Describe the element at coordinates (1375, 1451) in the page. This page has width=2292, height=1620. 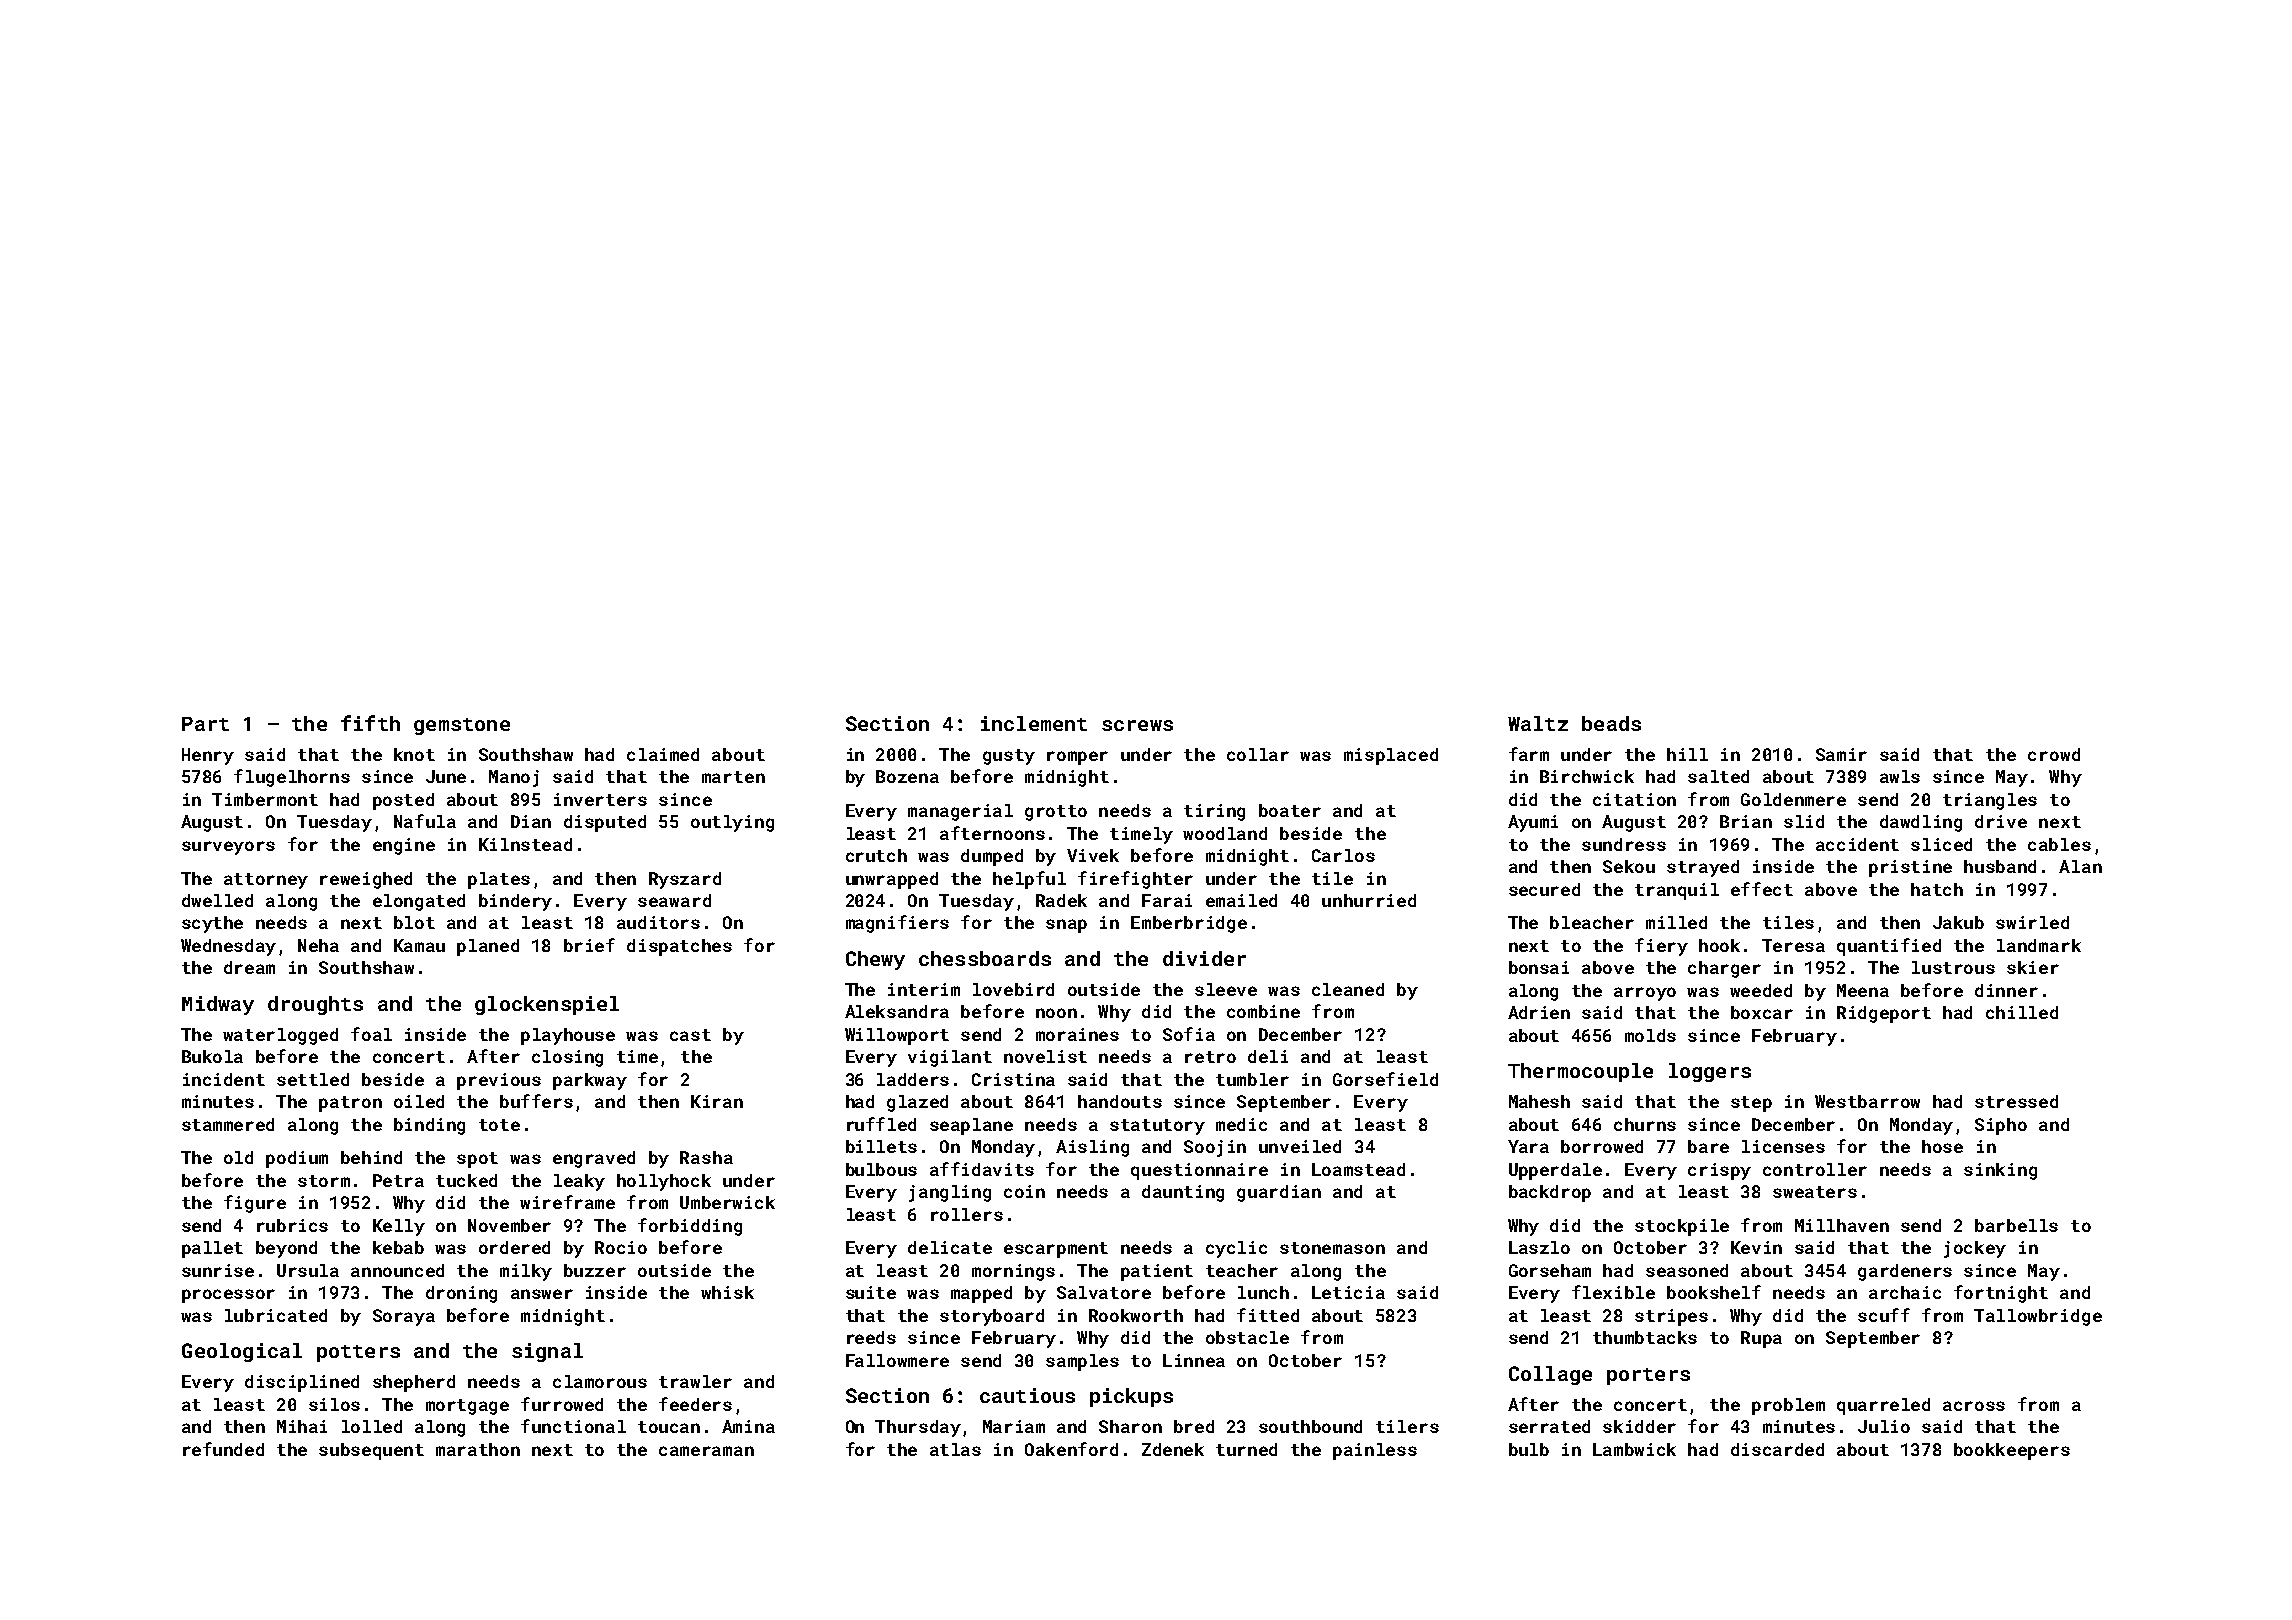
I see `painless` at that location.
